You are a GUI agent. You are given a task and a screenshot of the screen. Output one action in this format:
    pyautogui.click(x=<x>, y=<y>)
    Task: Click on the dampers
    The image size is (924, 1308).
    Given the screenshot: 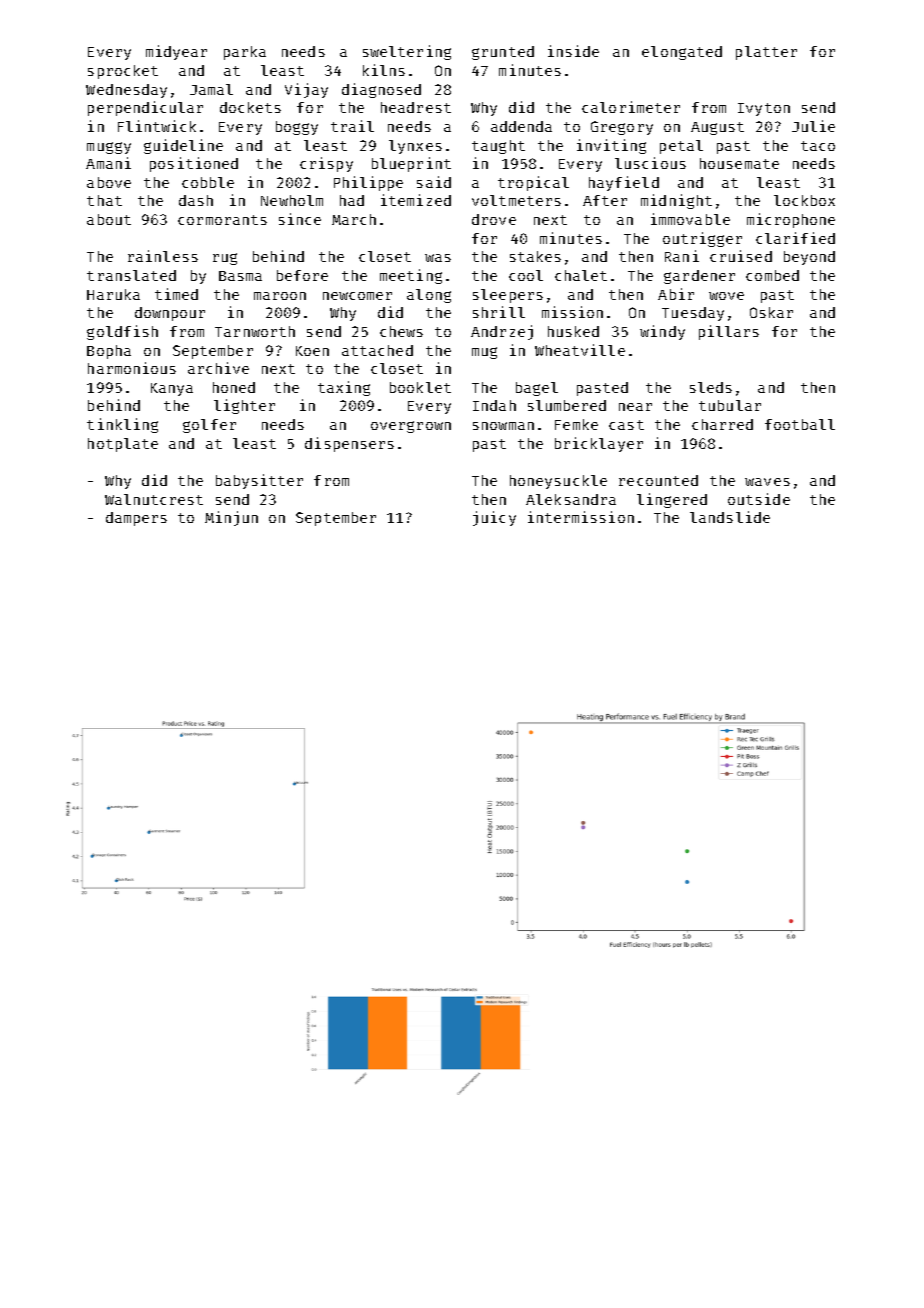 What is the action you would take?
    pyautogui.click(x=136, y=519)
